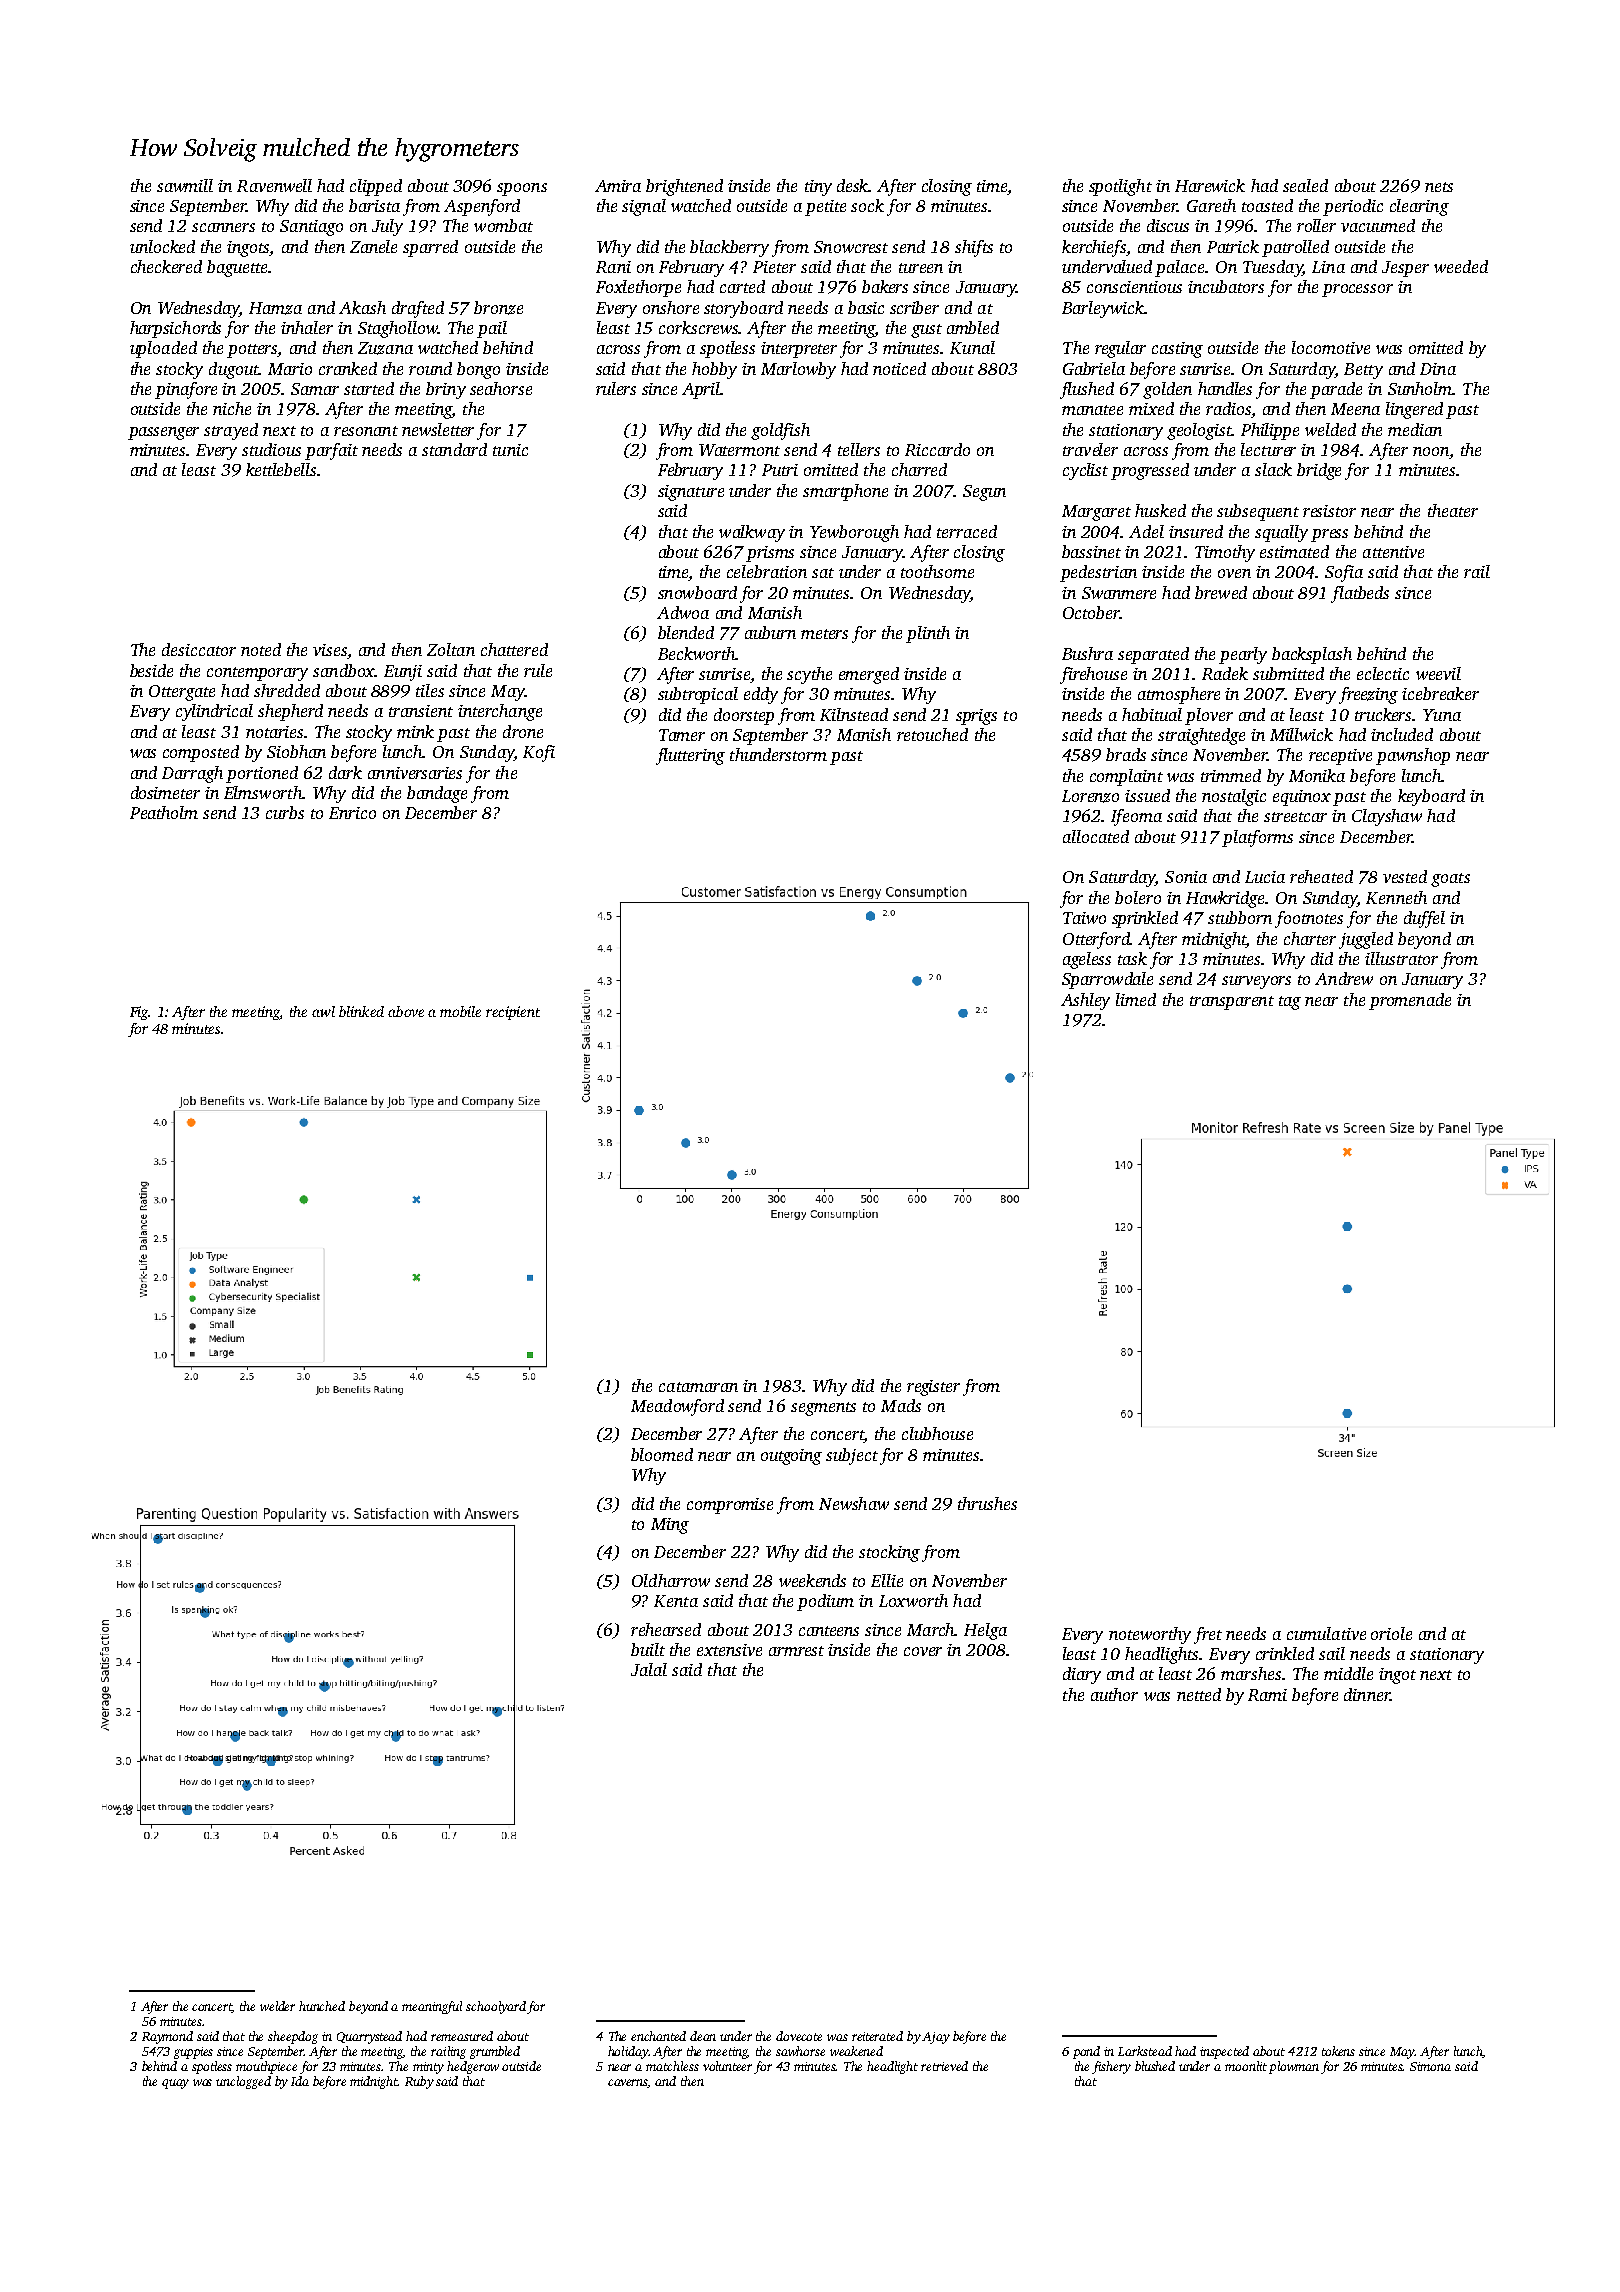 The image size is (1620, 2292). I want to click on spotlight, so click(1120, 187).
